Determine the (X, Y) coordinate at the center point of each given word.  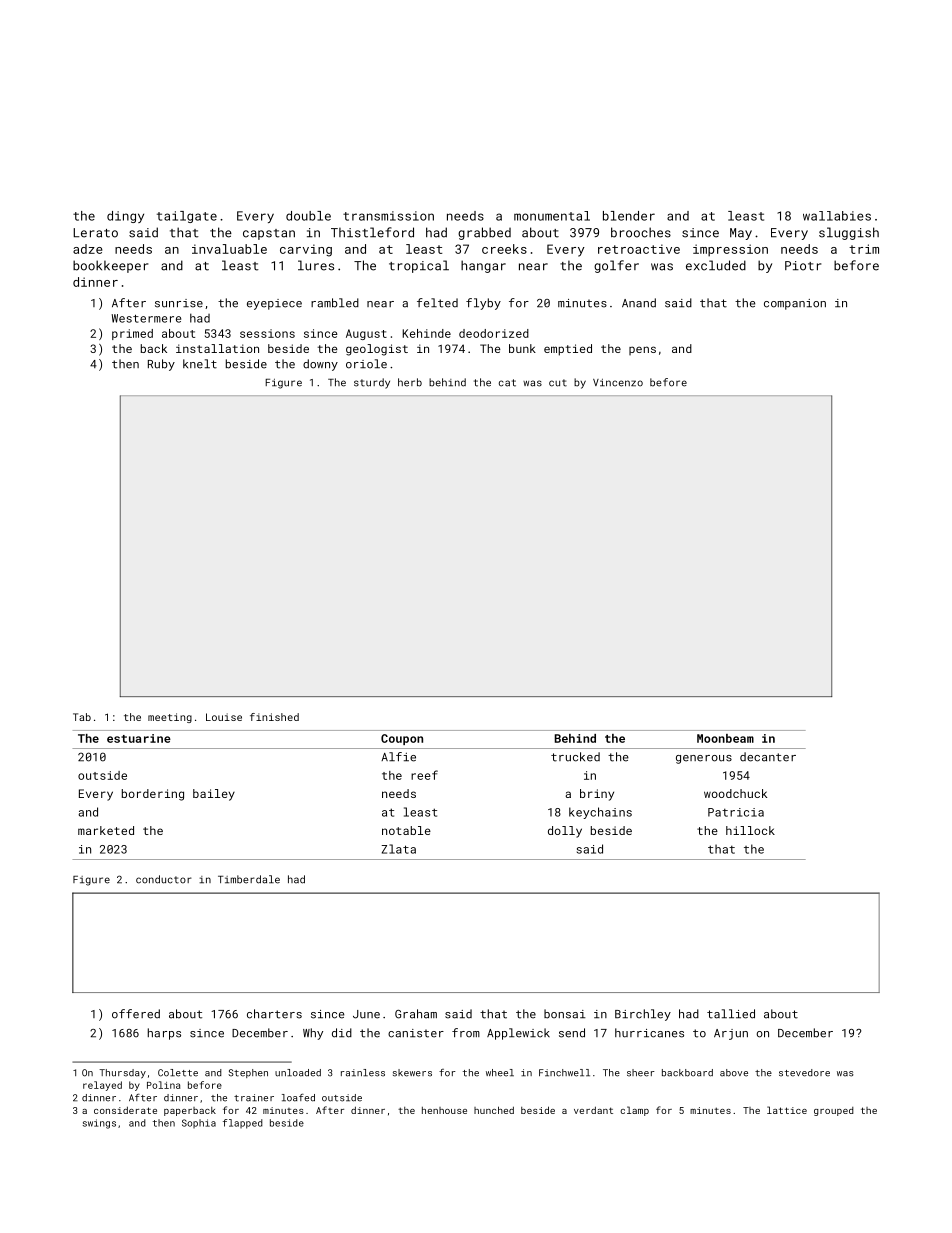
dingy (125, 217)
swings (99, 1124)
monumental (552, 216)
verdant (593, 1110)
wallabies (837, 216)
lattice (787, 1110)
